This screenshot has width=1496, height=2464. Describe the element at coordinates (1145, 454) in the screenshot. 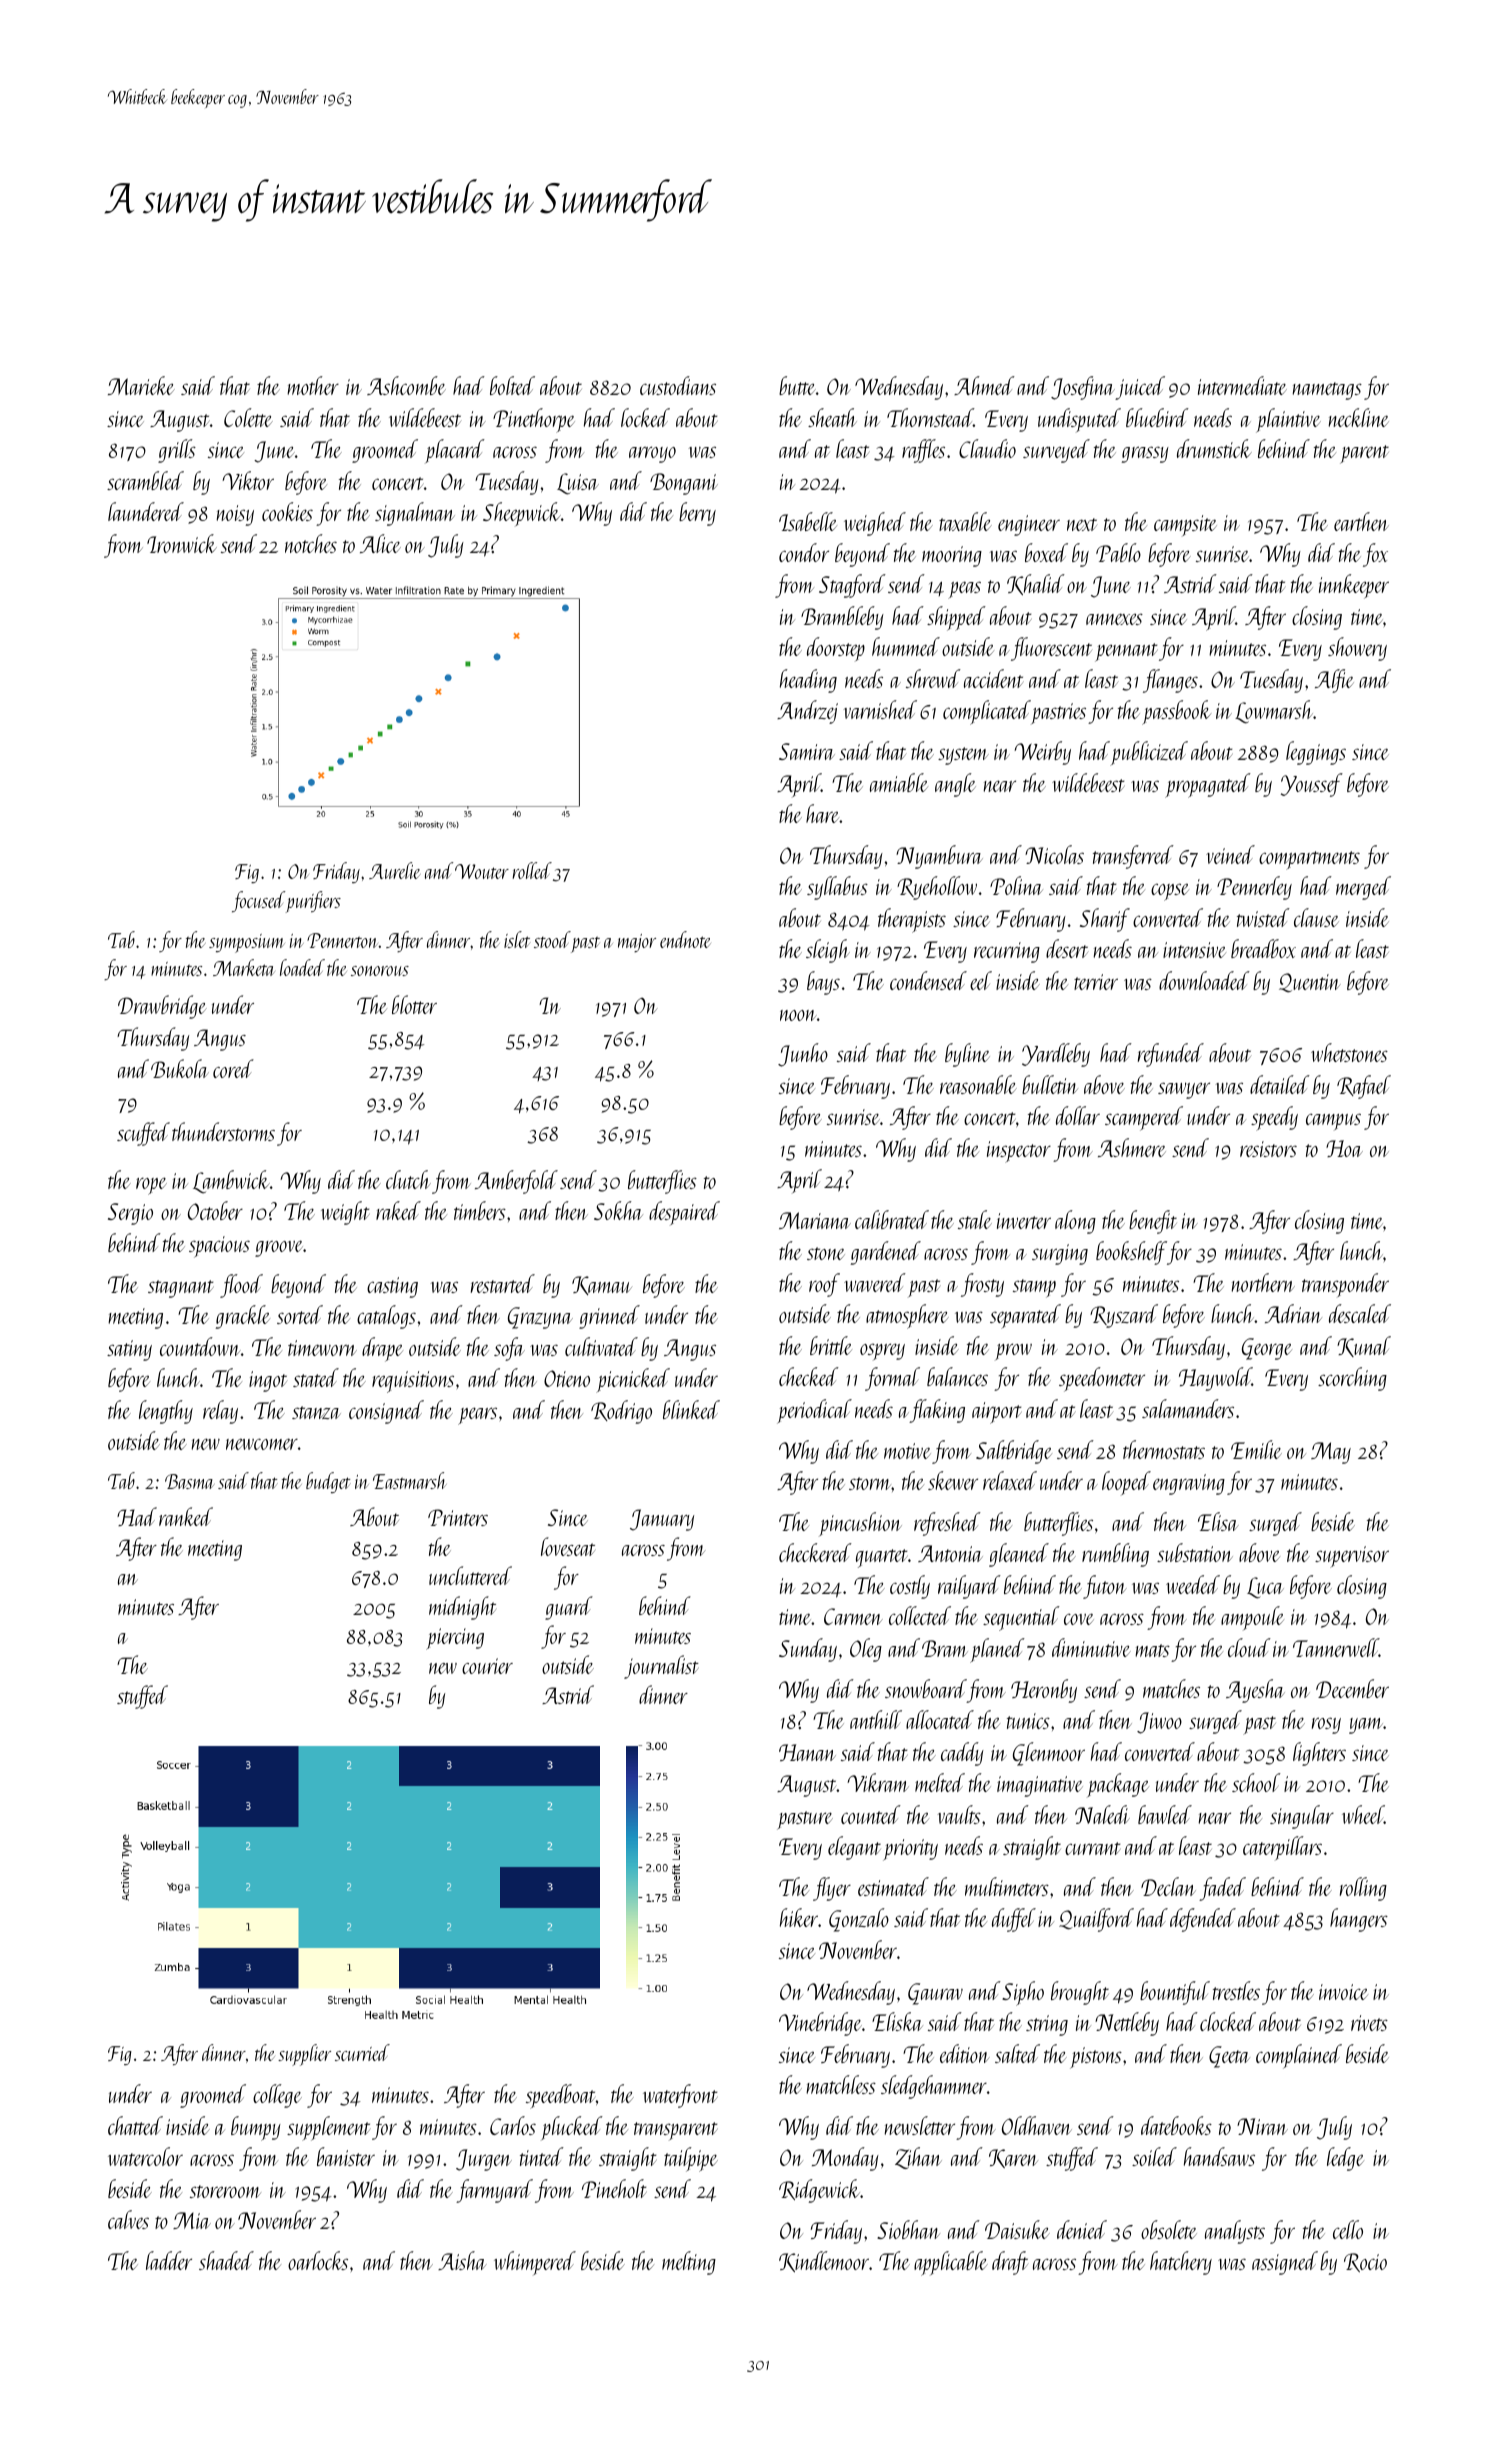

I see `grassy` at that location.
